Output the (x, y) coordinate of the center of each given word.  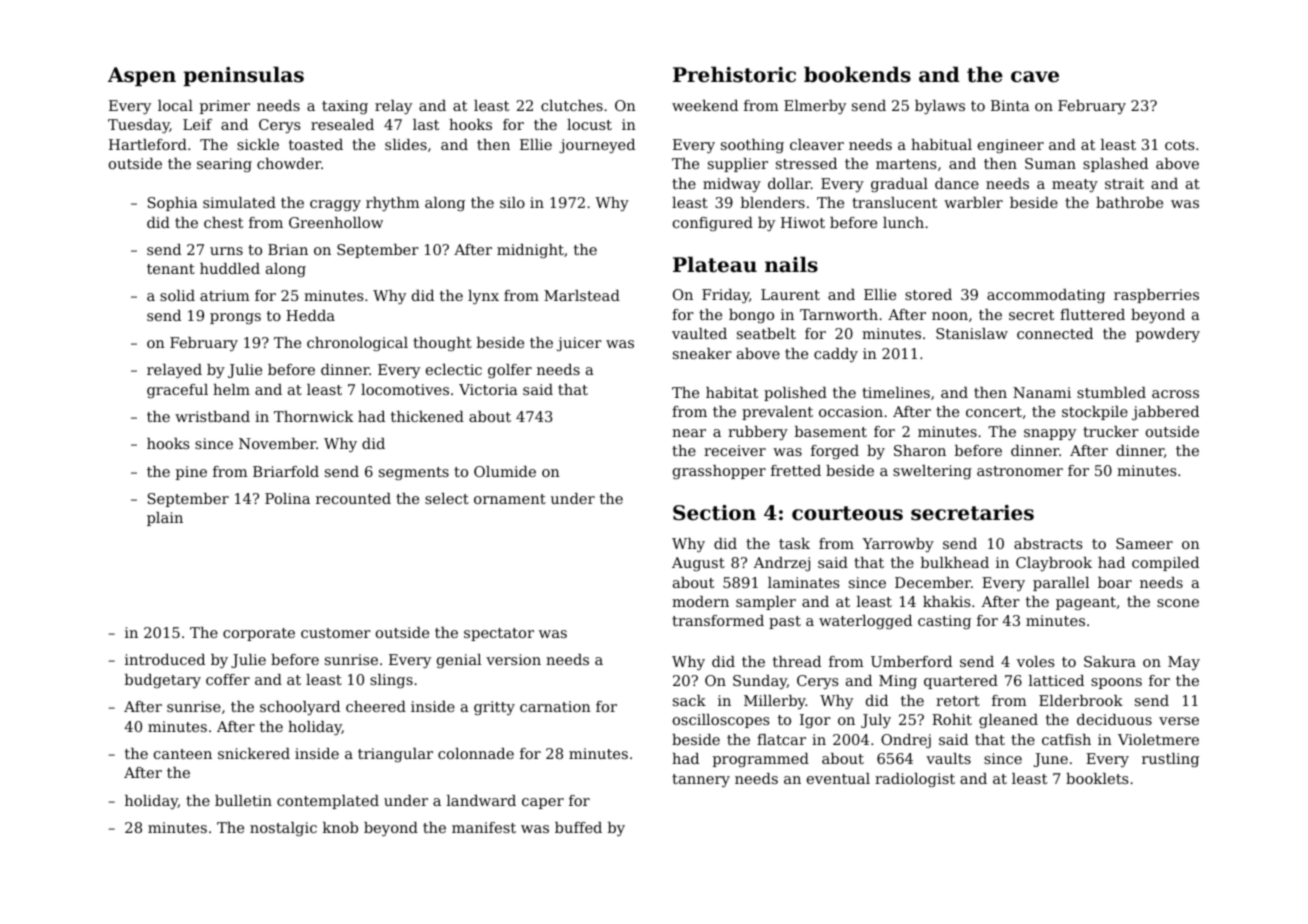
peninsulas (243, 76)
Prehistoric (734, 74)
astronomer (1020, 471)
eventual (838, 778)
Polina (287, 498)
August (698, 564)
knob (340, 827)
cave (1035, 77)
